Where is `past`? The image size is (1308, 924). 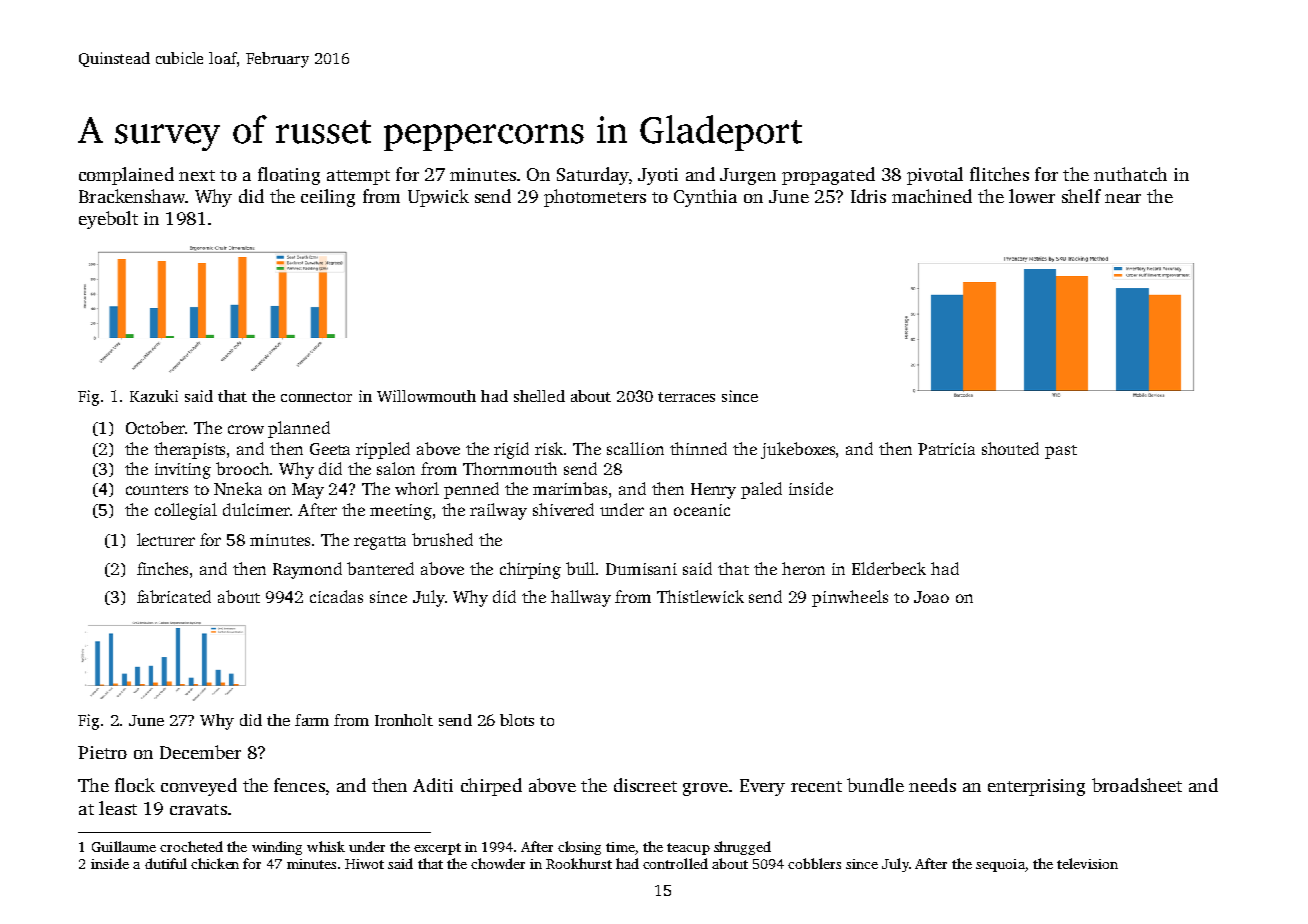 past is located at coordinates (1061, 452).
